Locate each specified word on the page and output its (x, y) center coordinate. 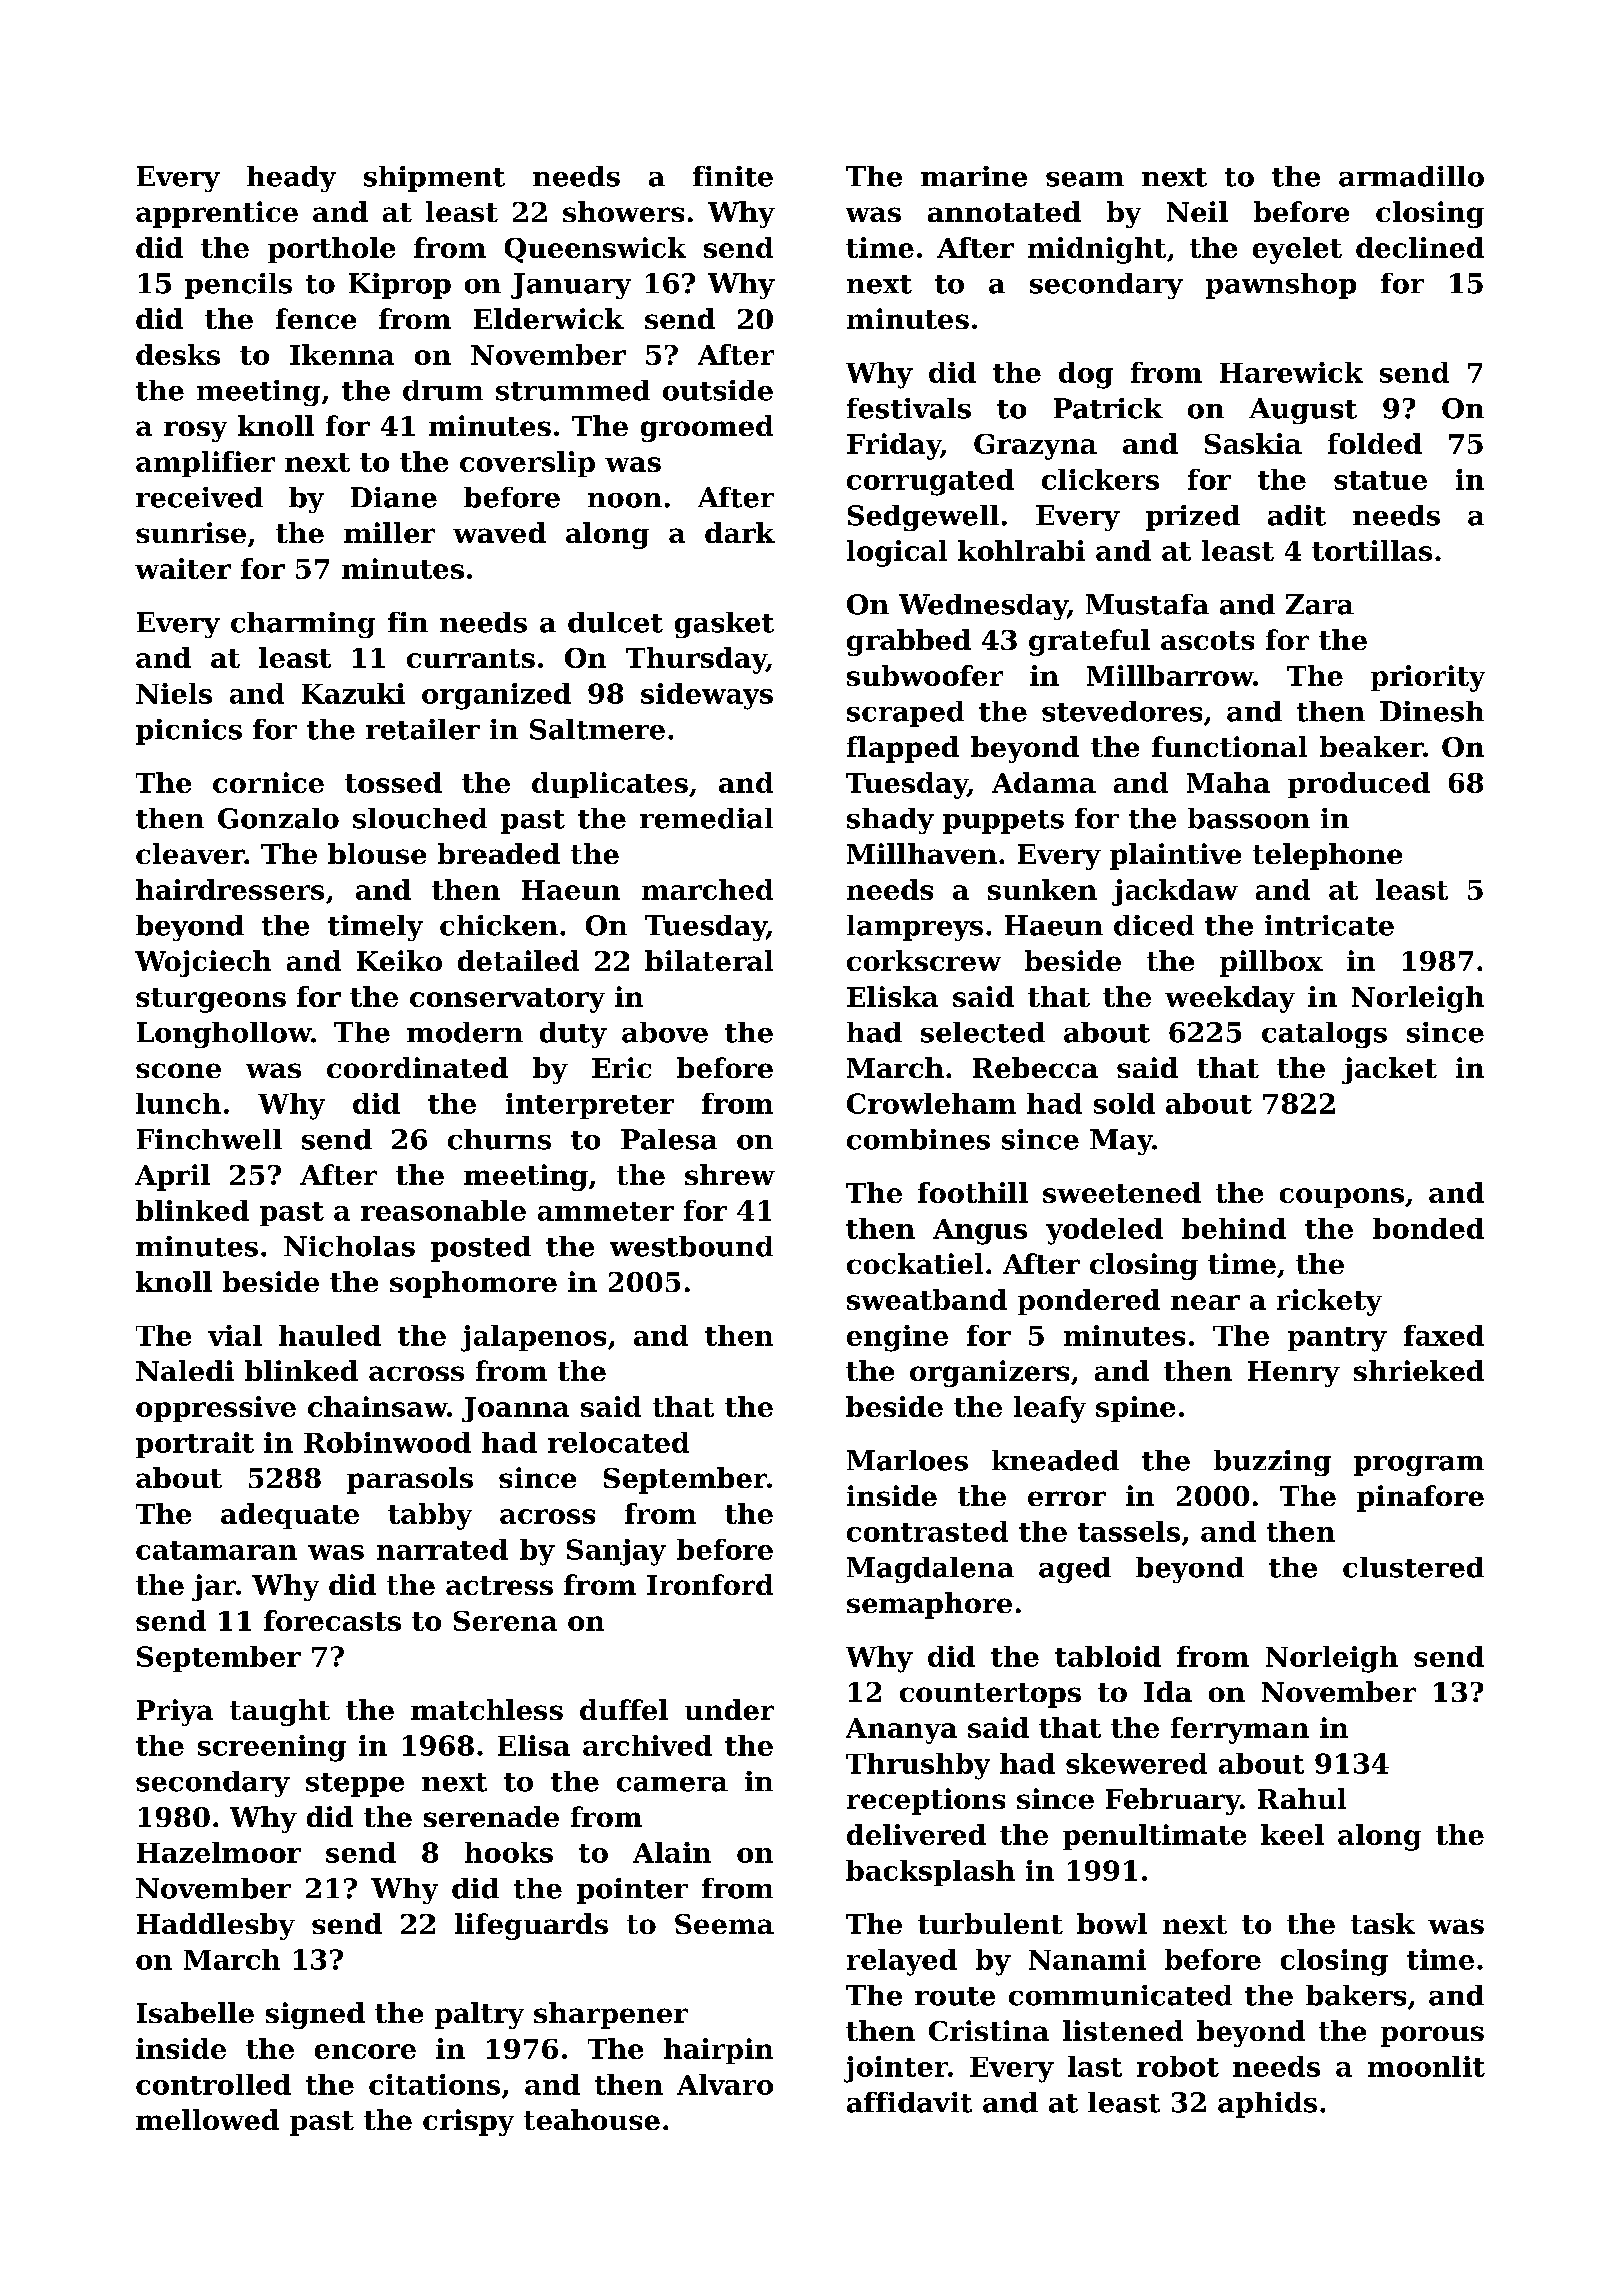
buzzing (1272, 1463)
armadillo (1411, 176)
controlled (213, 2084)
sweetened (1122, 1192)
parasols (410, 1480)
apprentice (217, 214)
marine (974, 176)
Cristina (989, 2030)
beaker (1371, 746)
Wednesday (983, 607)
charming (303, 625)
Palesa (669, 1139)
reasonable (443, 1210)
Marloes (907, 1460)
